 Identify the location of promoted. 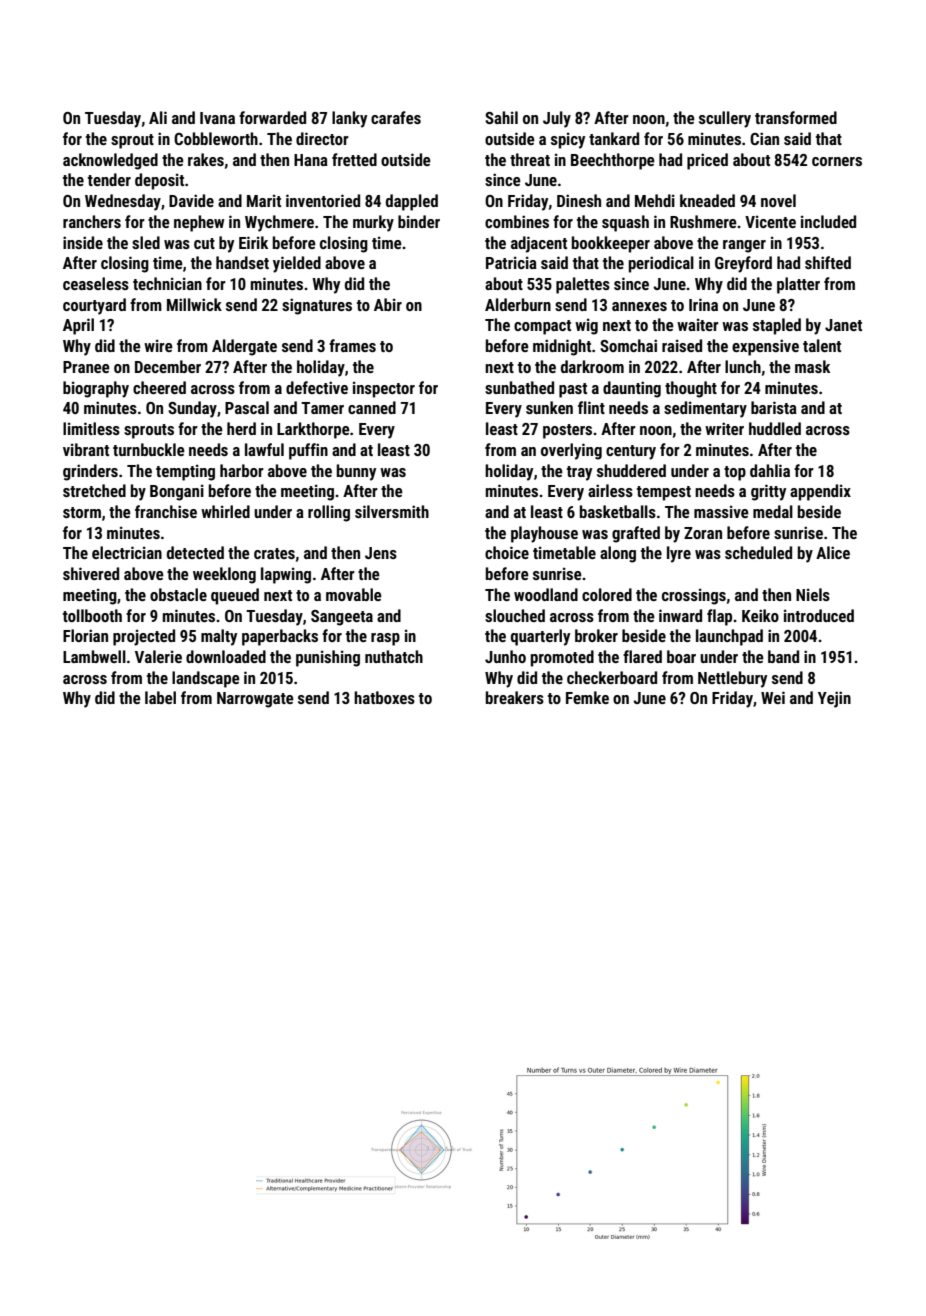
(562, 658).
